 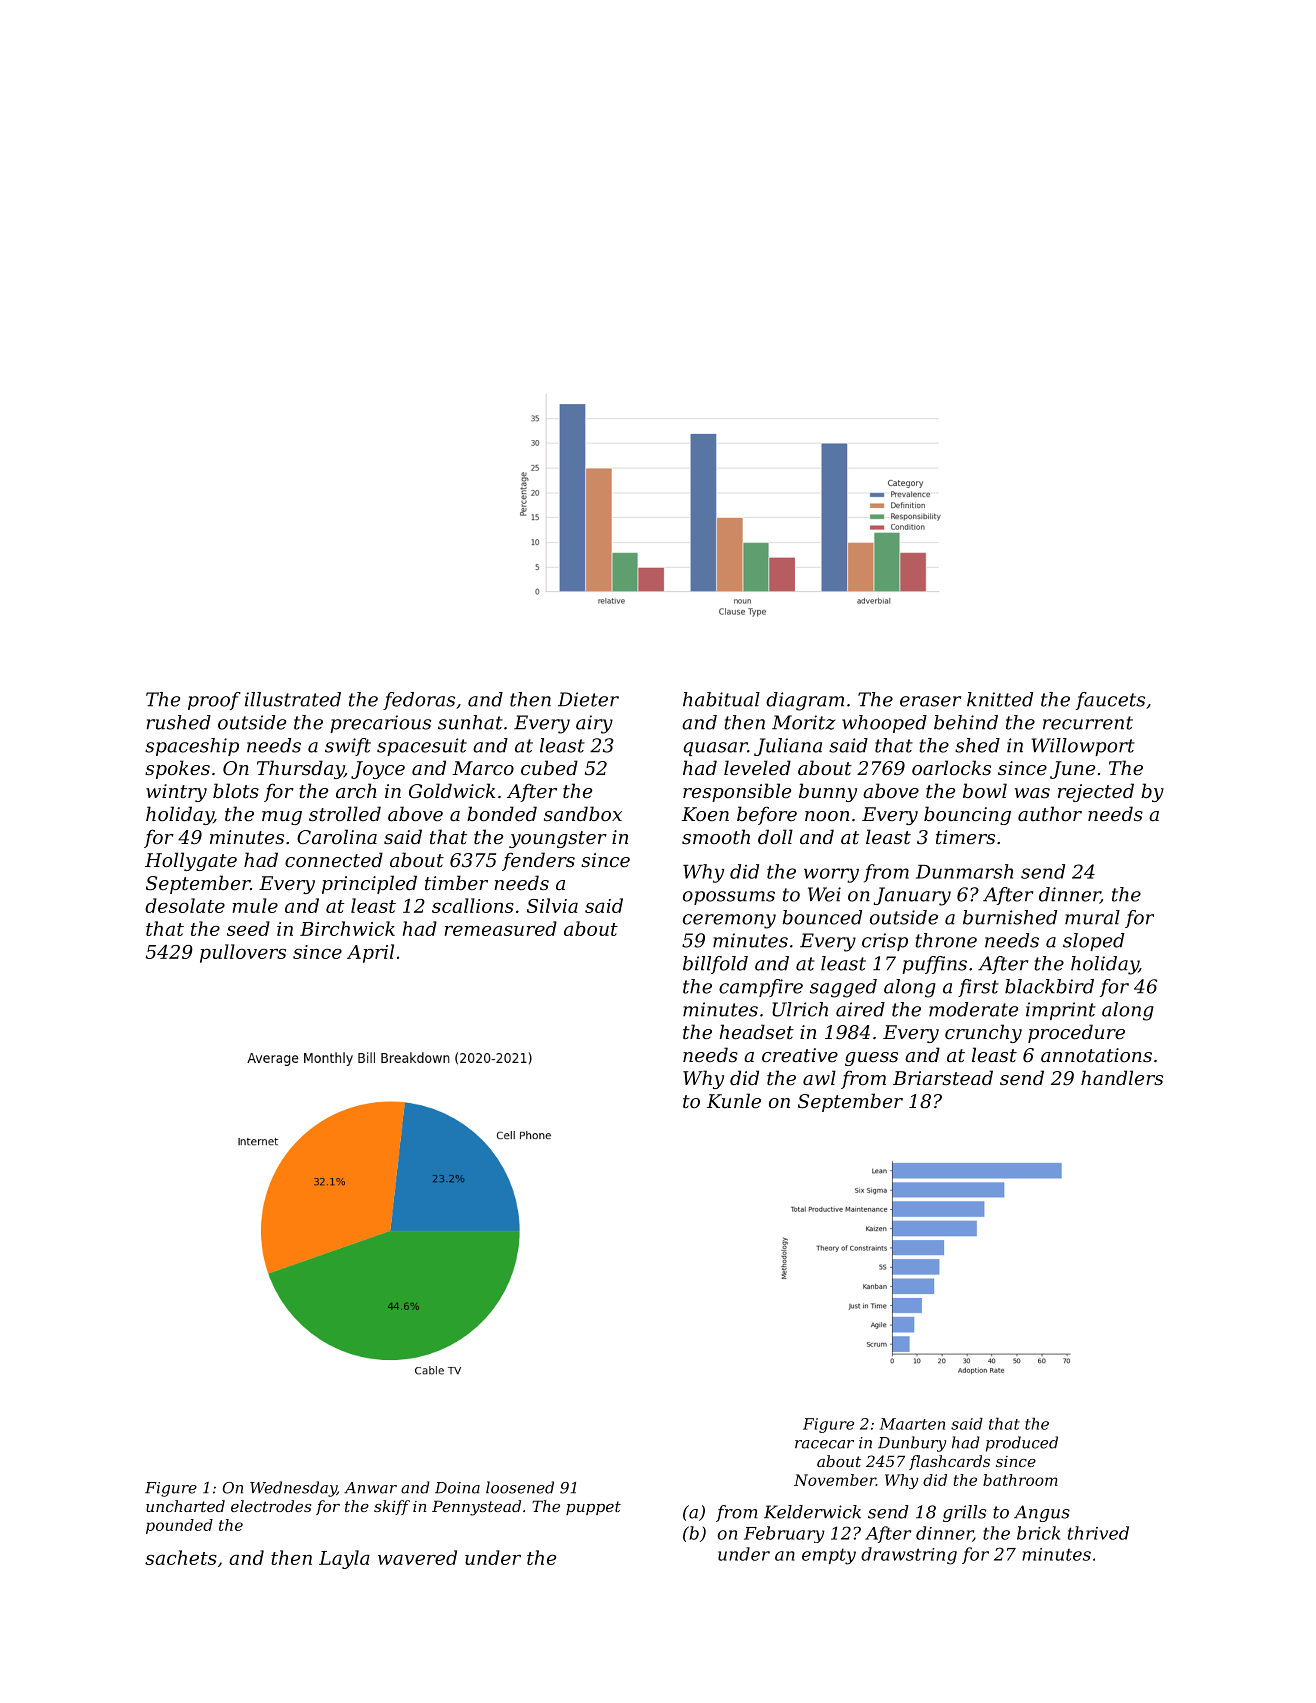 I want to click on Dunmarsh, so click(x=964, y=871).
